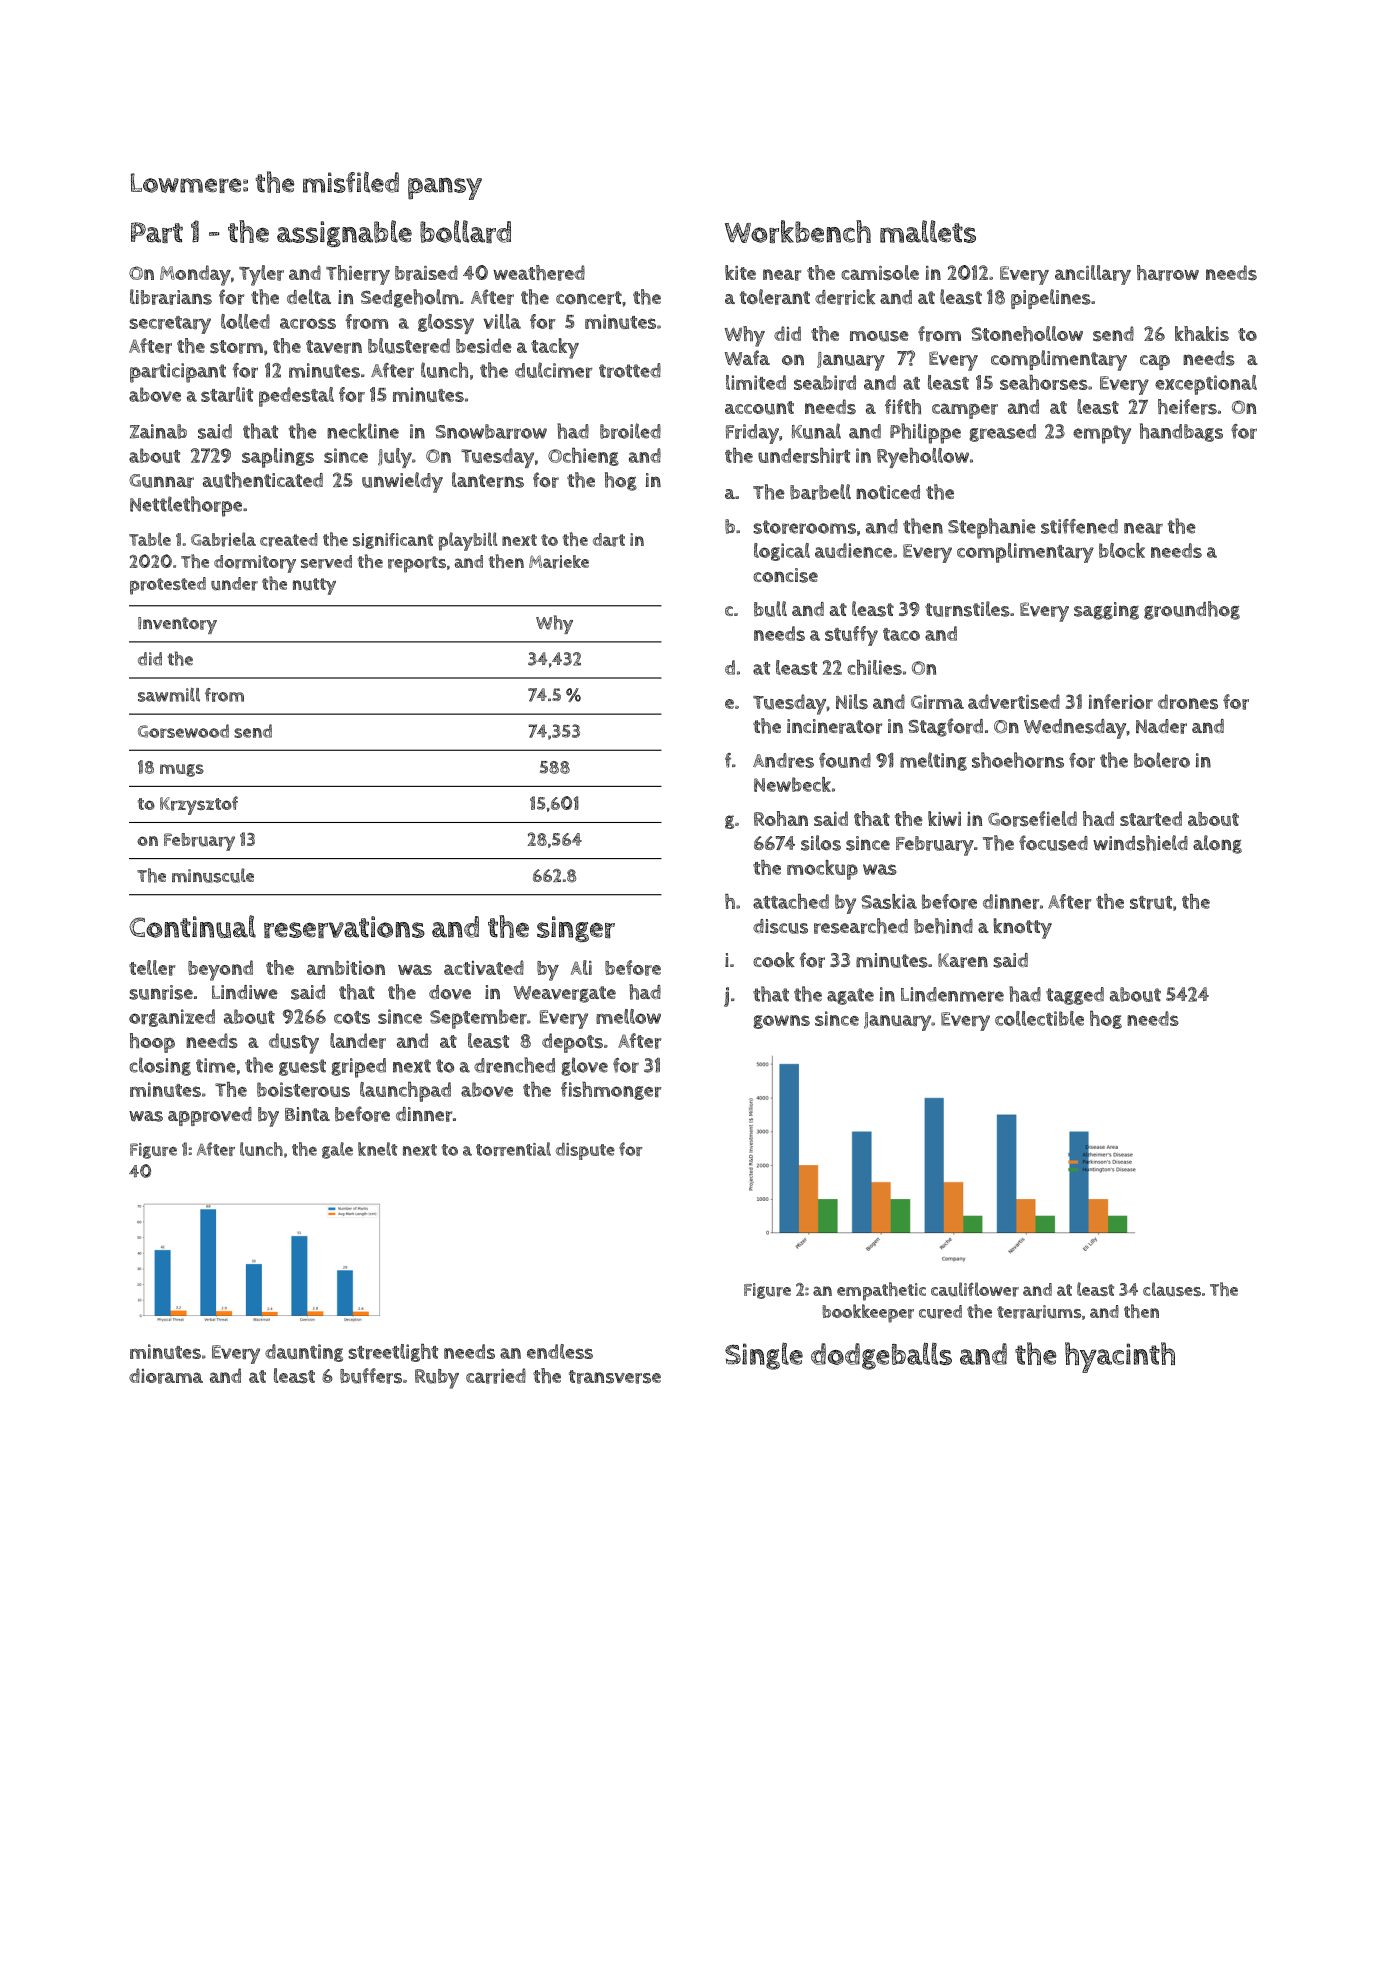  I want to click on turnstiles, so click(967, 609).
